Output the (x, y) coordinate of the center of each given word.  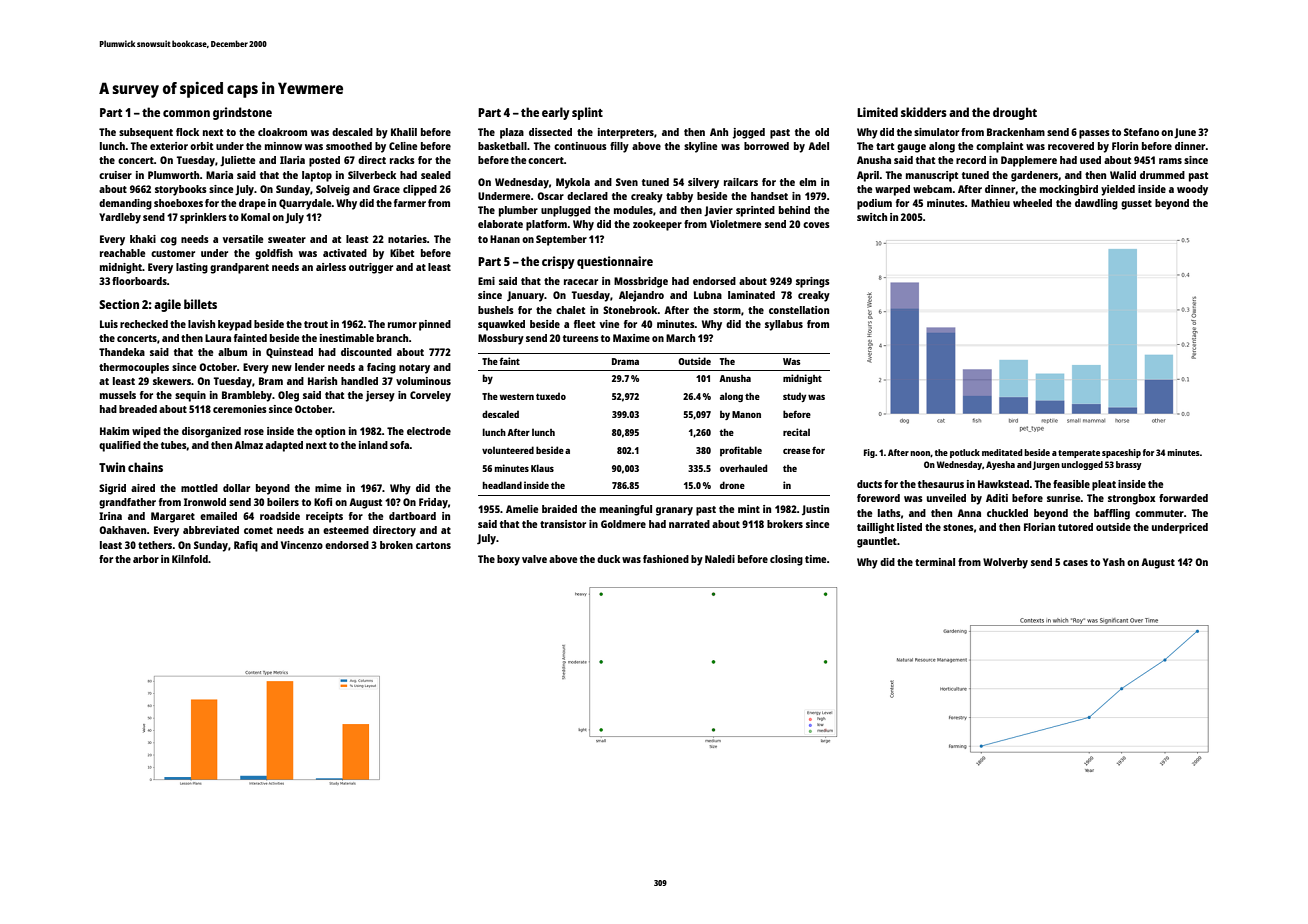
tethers (155, 545)
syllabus (784, 325)
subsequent (146, 133)
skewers (172, 381)
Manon (746, 414)
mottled (199, 488)
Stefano (1141, 132)
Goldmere (623, 524)
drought (1015, 113)
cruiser (115, 175)
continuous (580, 146)
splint (587, 113)
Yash (1114, 562)
